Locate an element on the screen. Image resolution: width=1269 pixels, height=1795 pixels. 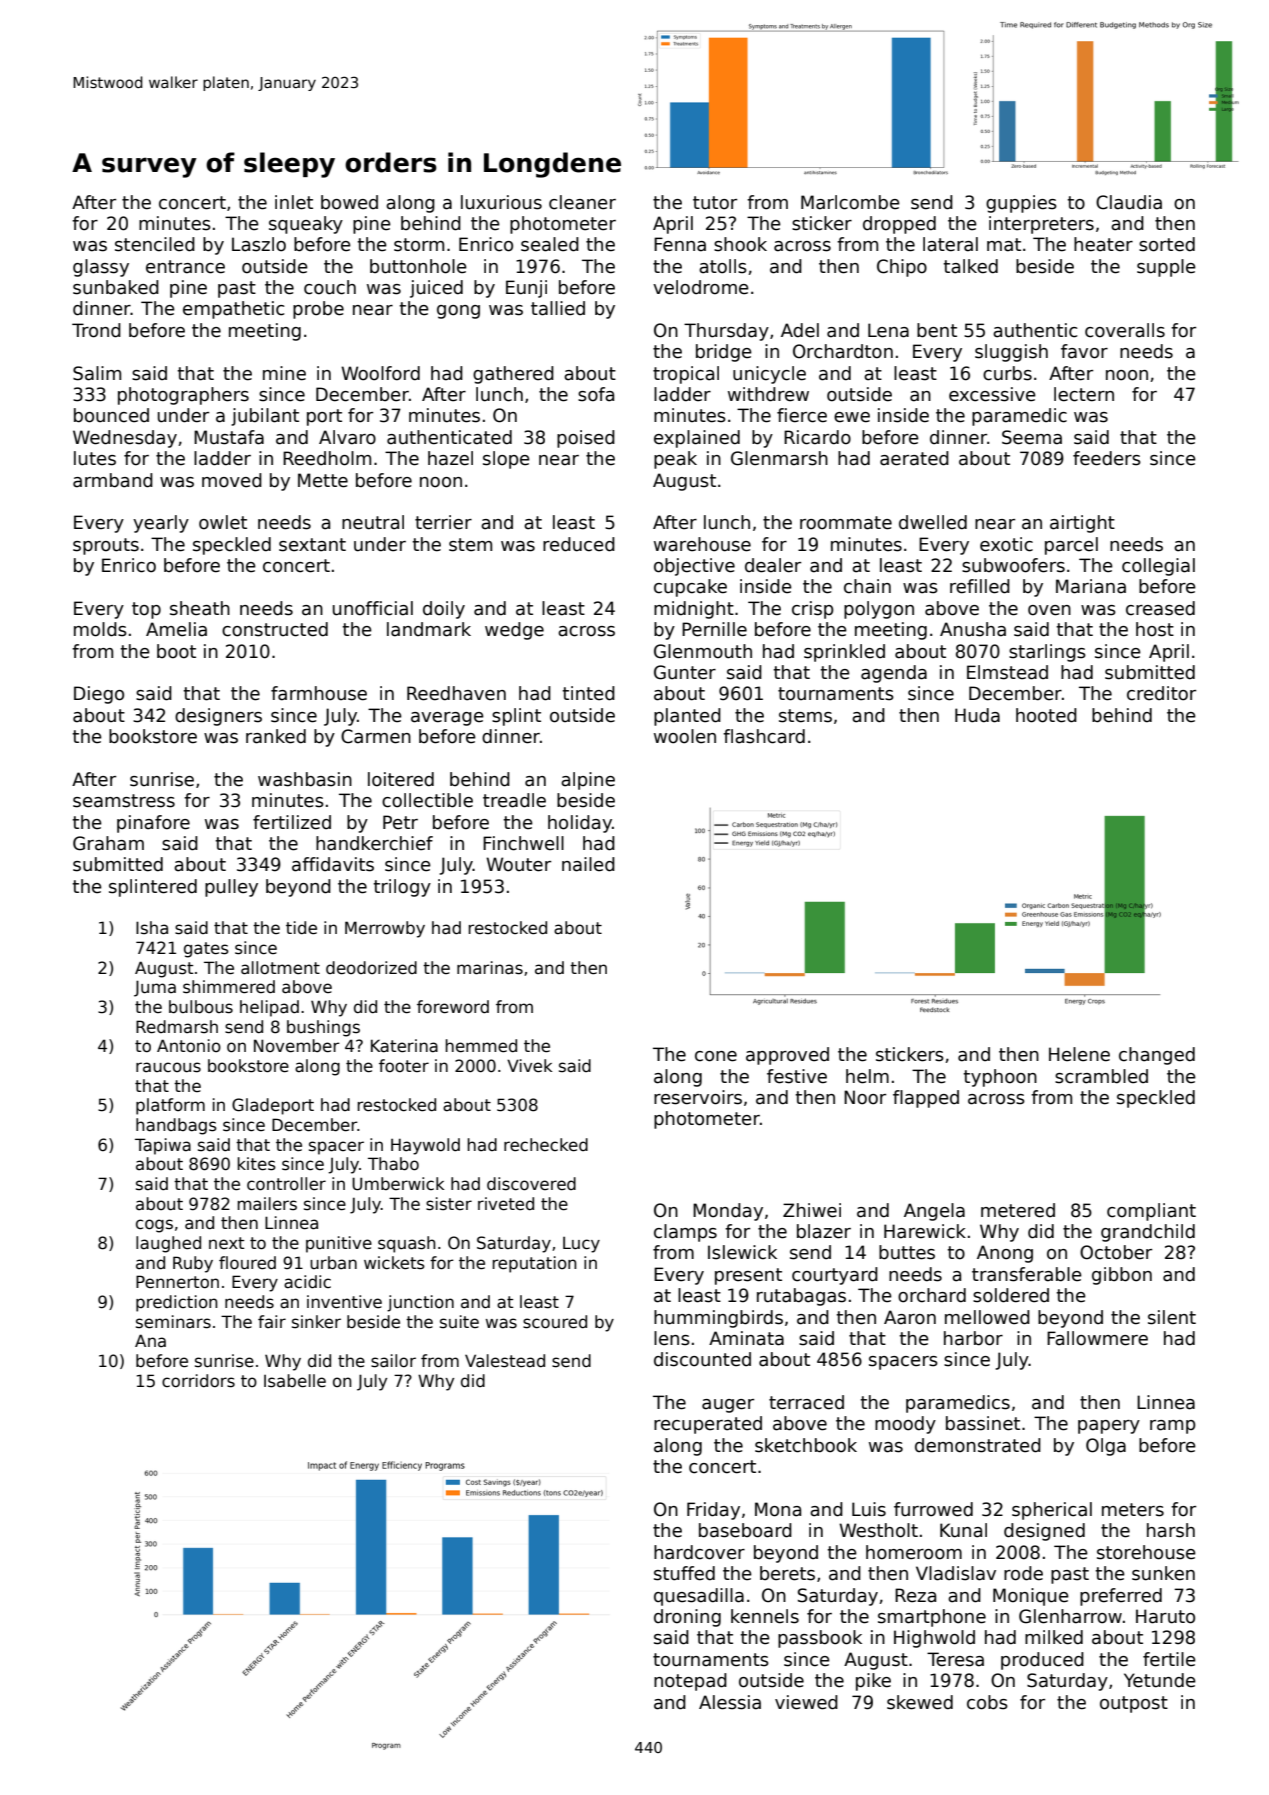
probe is located at coordinates (318, 310).
